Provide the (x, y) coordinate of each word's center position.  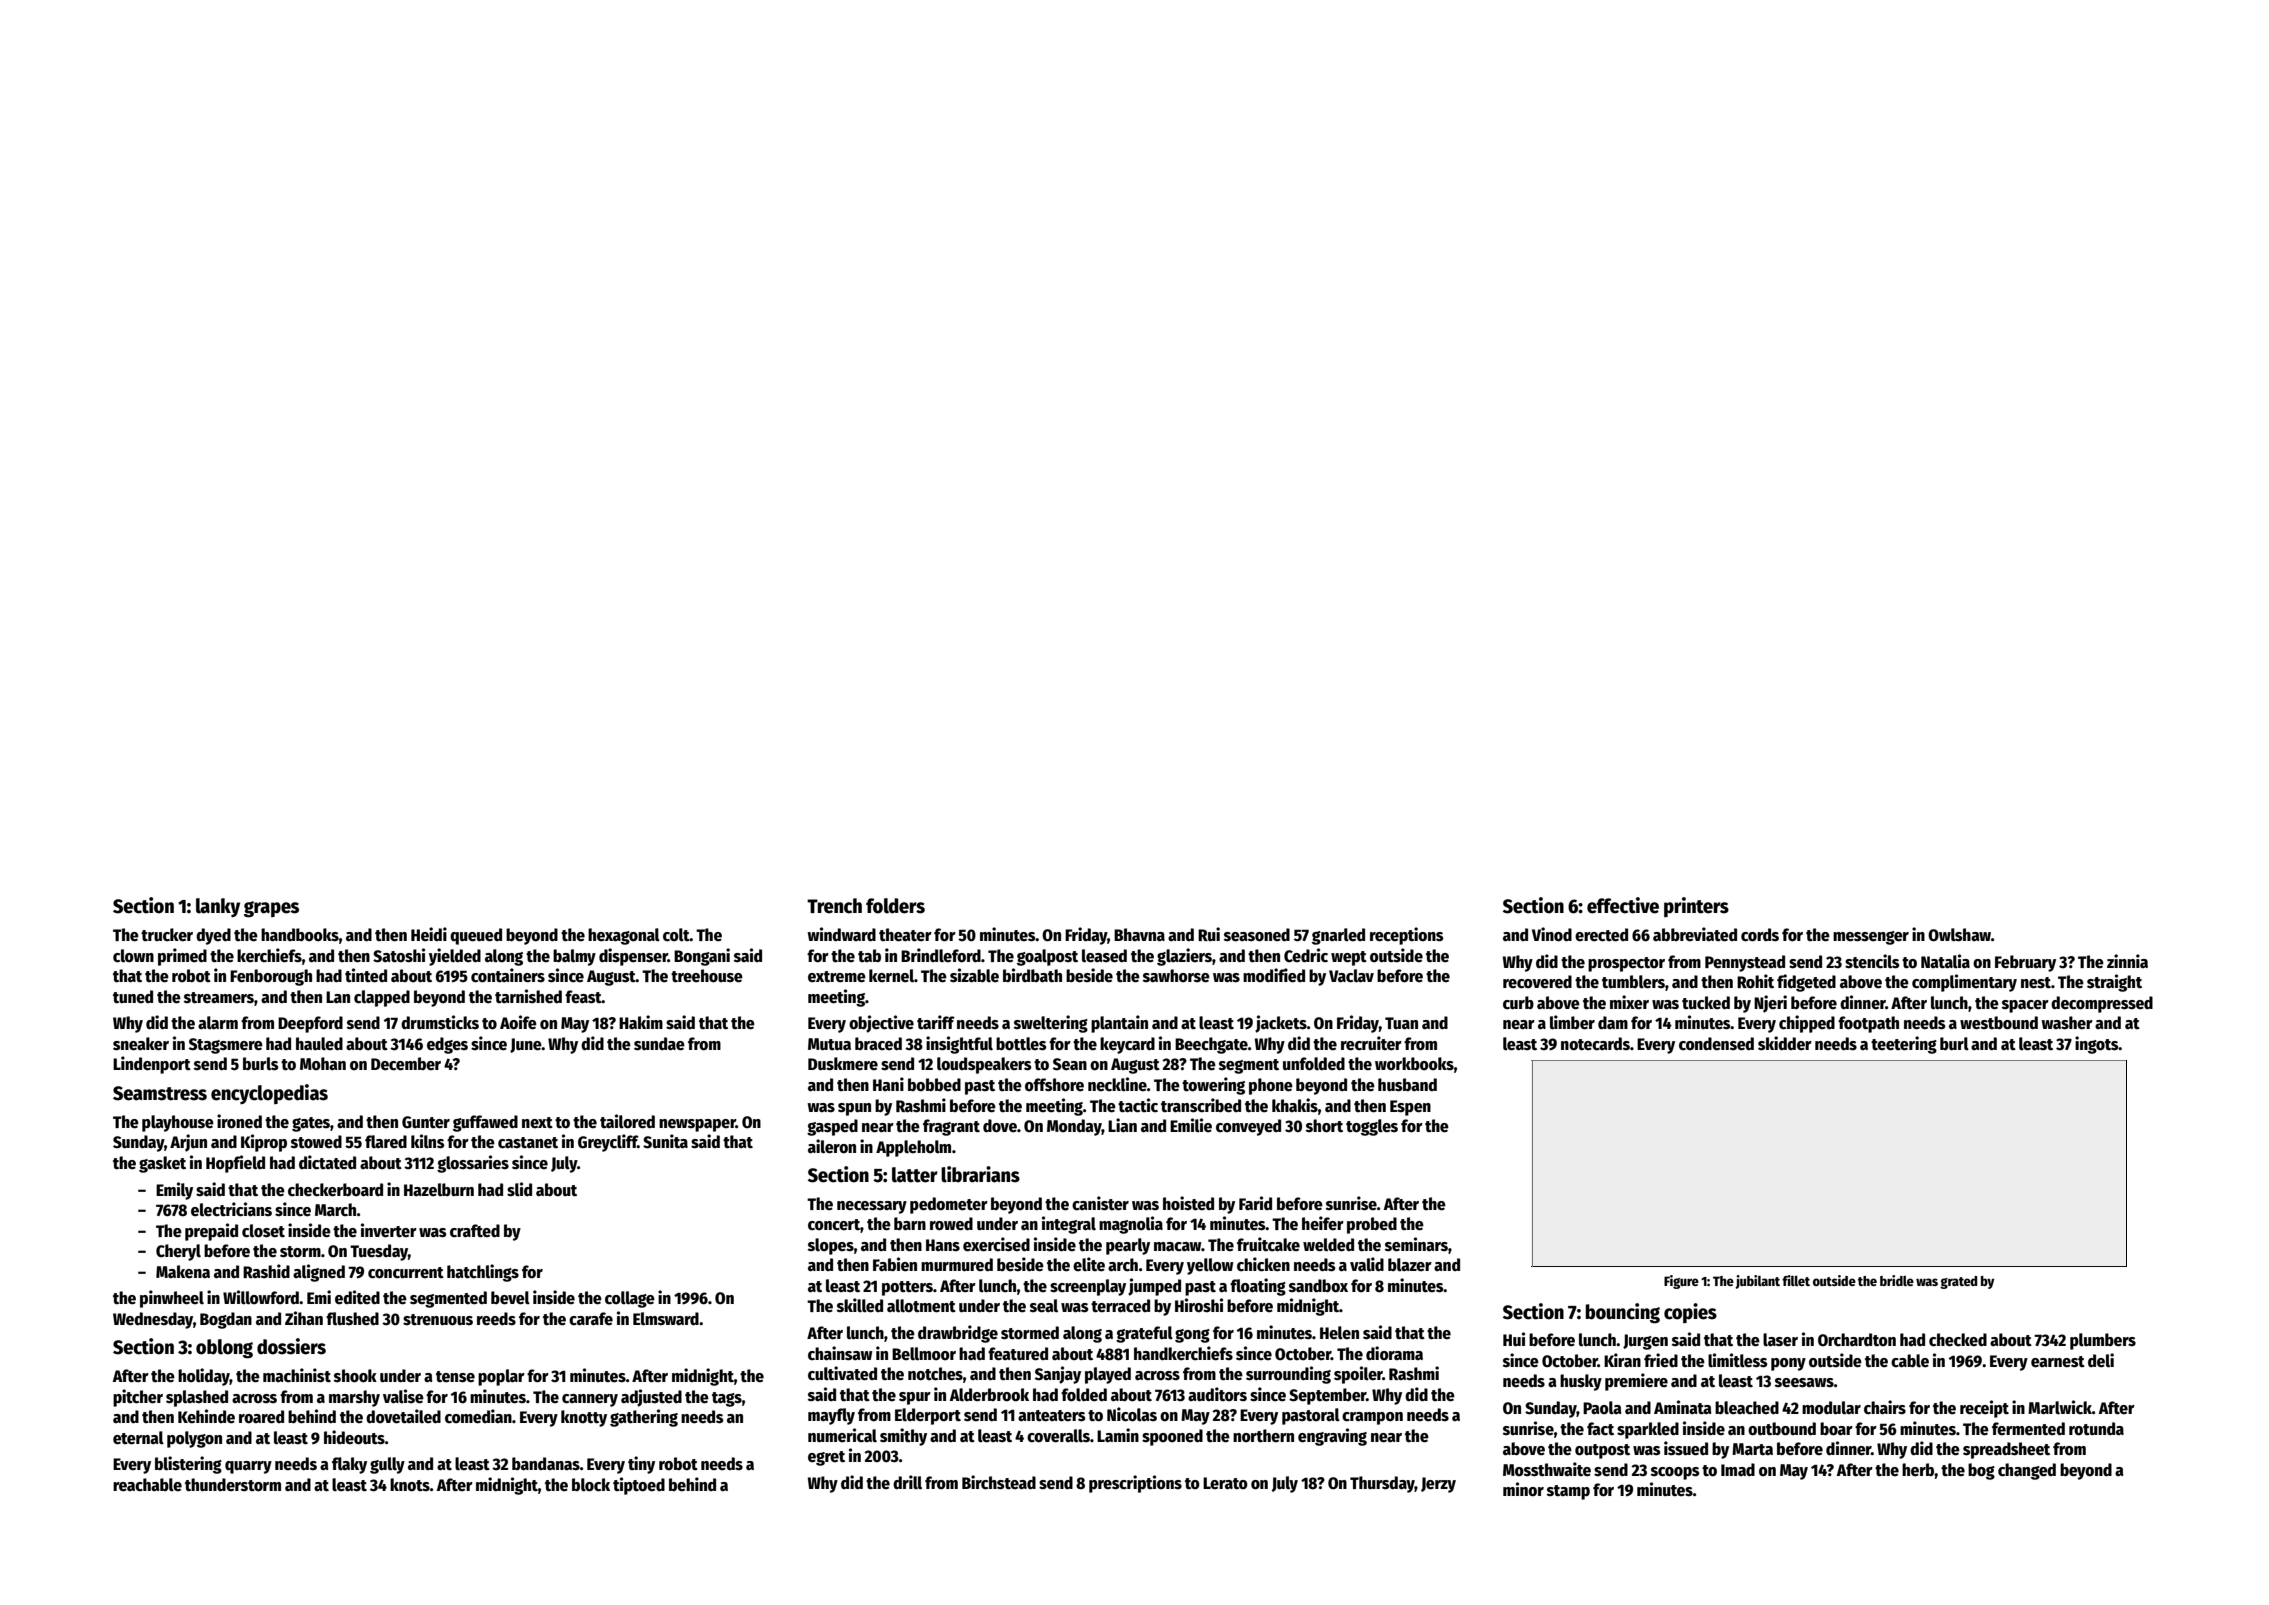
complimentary (1964, 983)
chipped (1807, 1024)
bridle (1897, 1280)
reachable (147, 1485)
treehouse (707, 976)
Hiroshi (1199, 1305)
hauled (319, 1044)
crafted (475, 1231)
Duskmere (843, 1064)
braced (878, 1044)
